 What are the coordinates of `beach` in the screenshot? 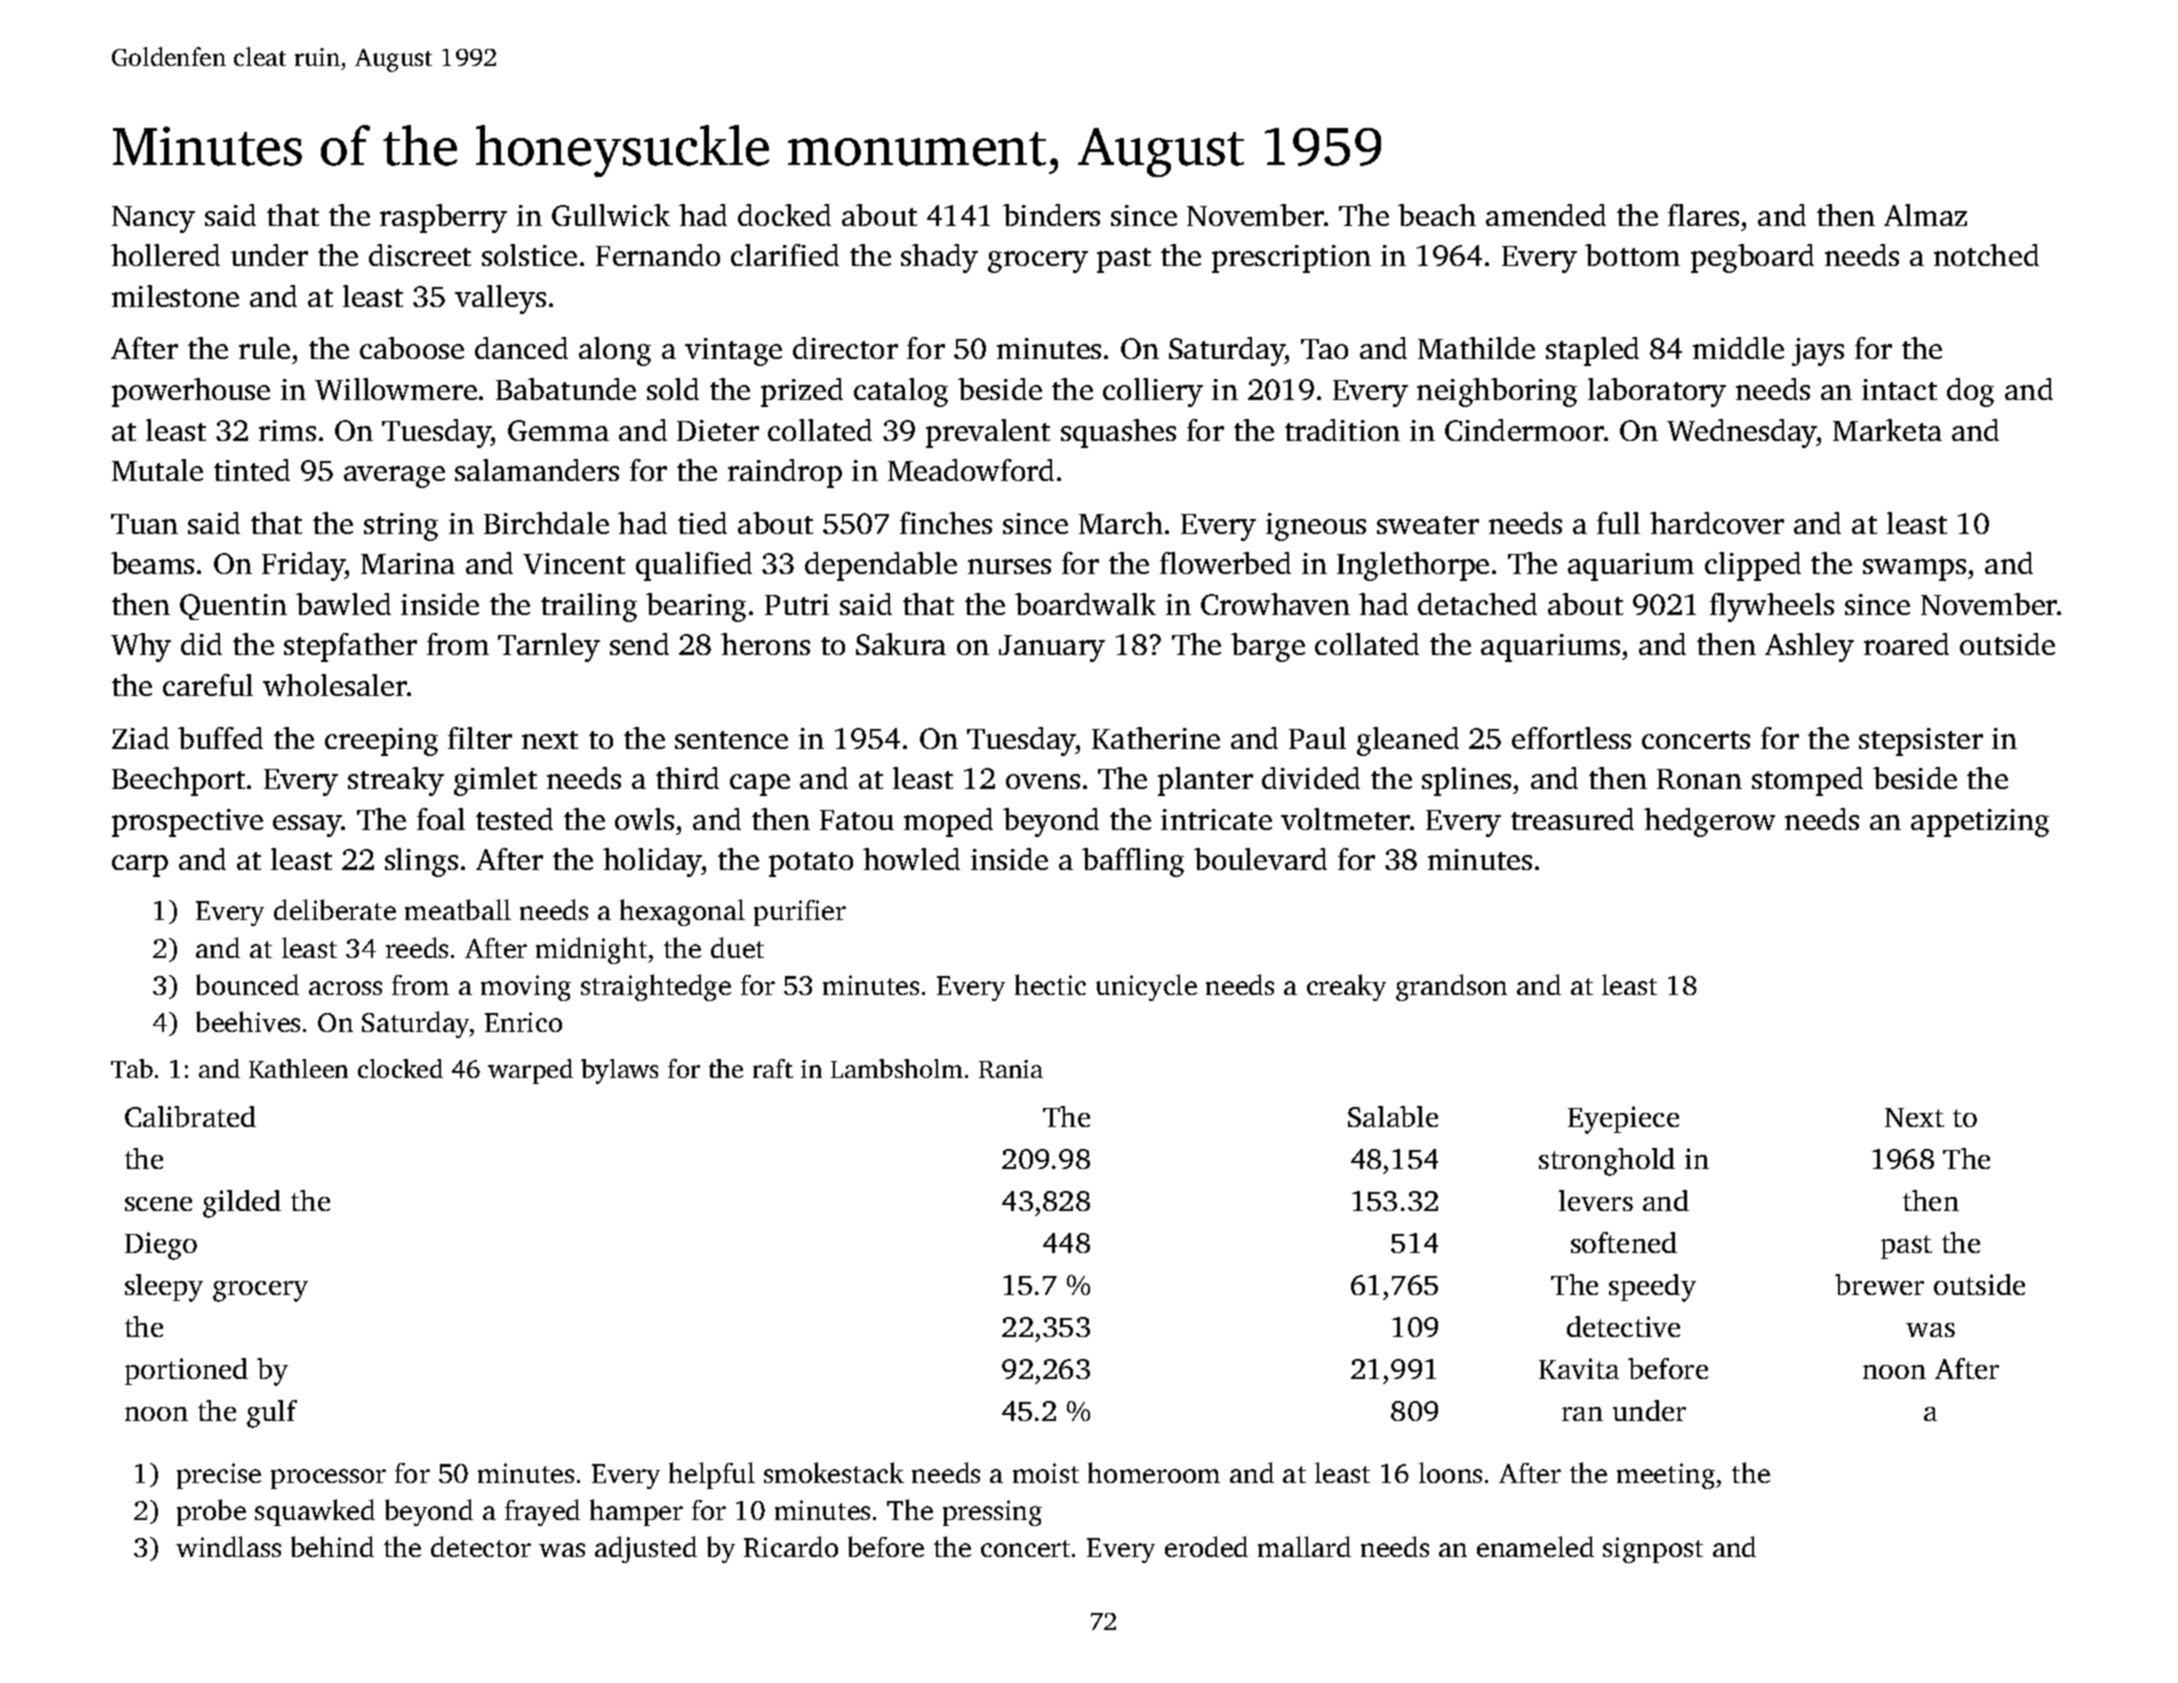 It's located at (1437, 215).
